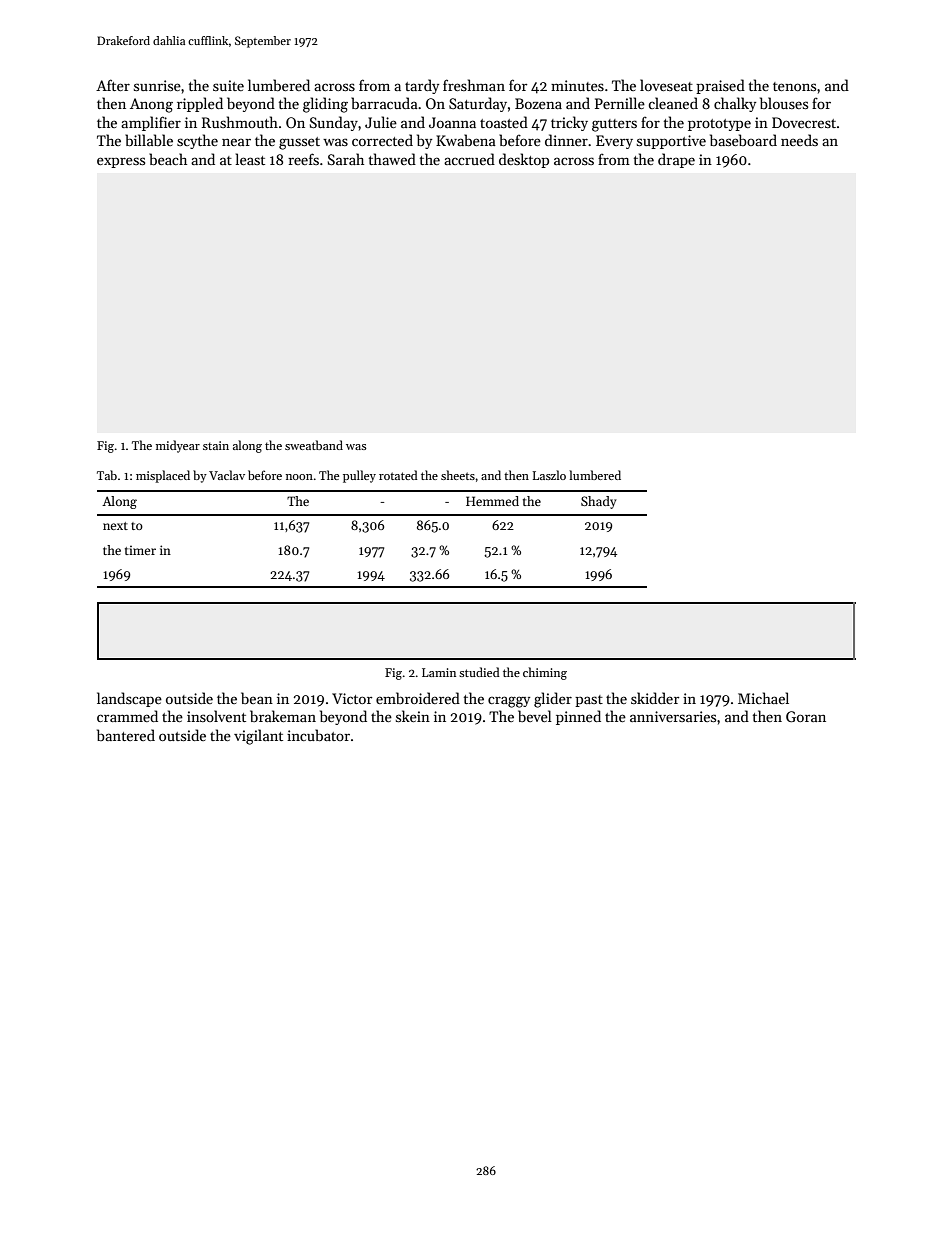  I want to click on suite, so click(228, 85).
